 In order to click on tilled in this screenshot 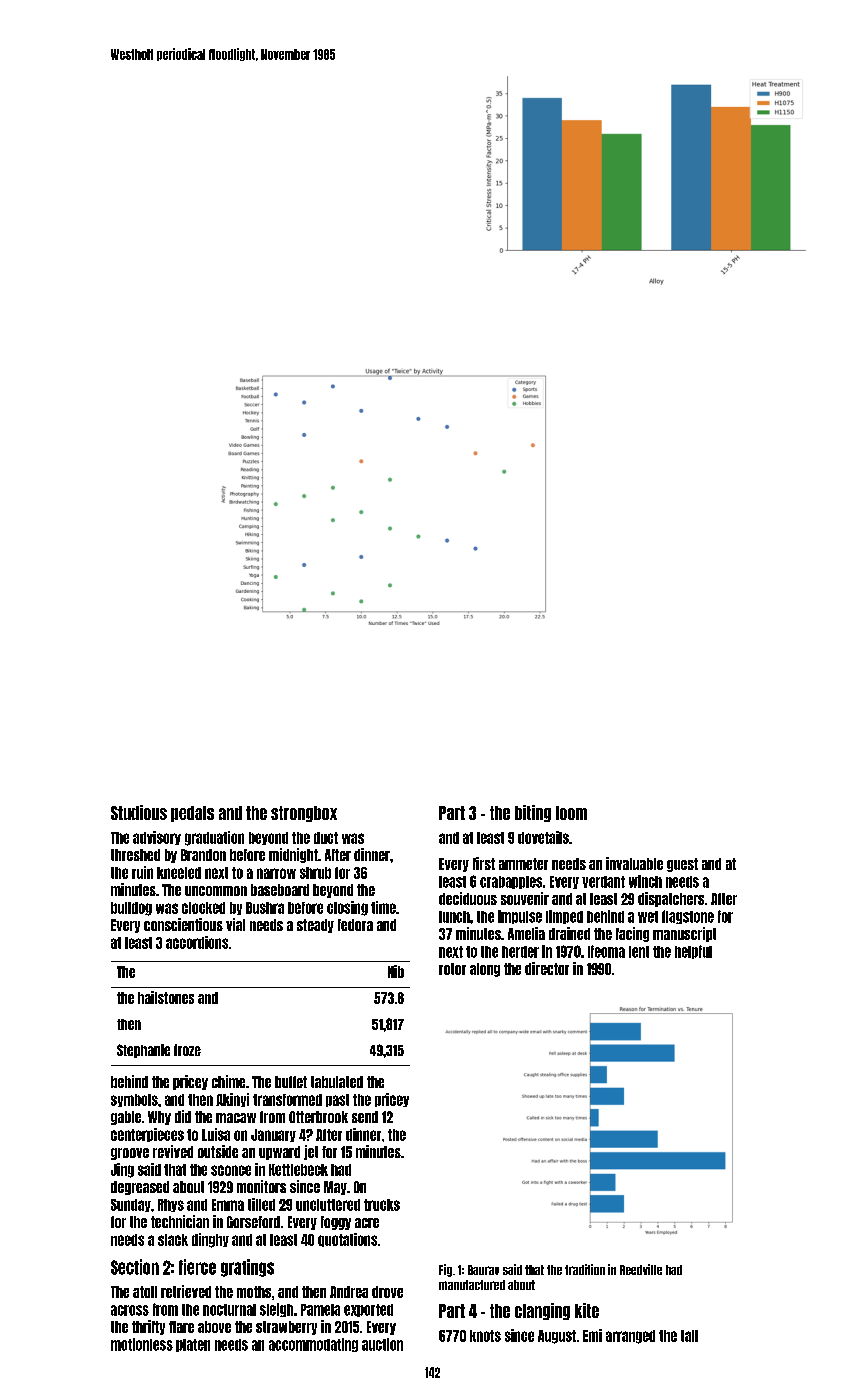, I will do `click(261, 1204)`.
